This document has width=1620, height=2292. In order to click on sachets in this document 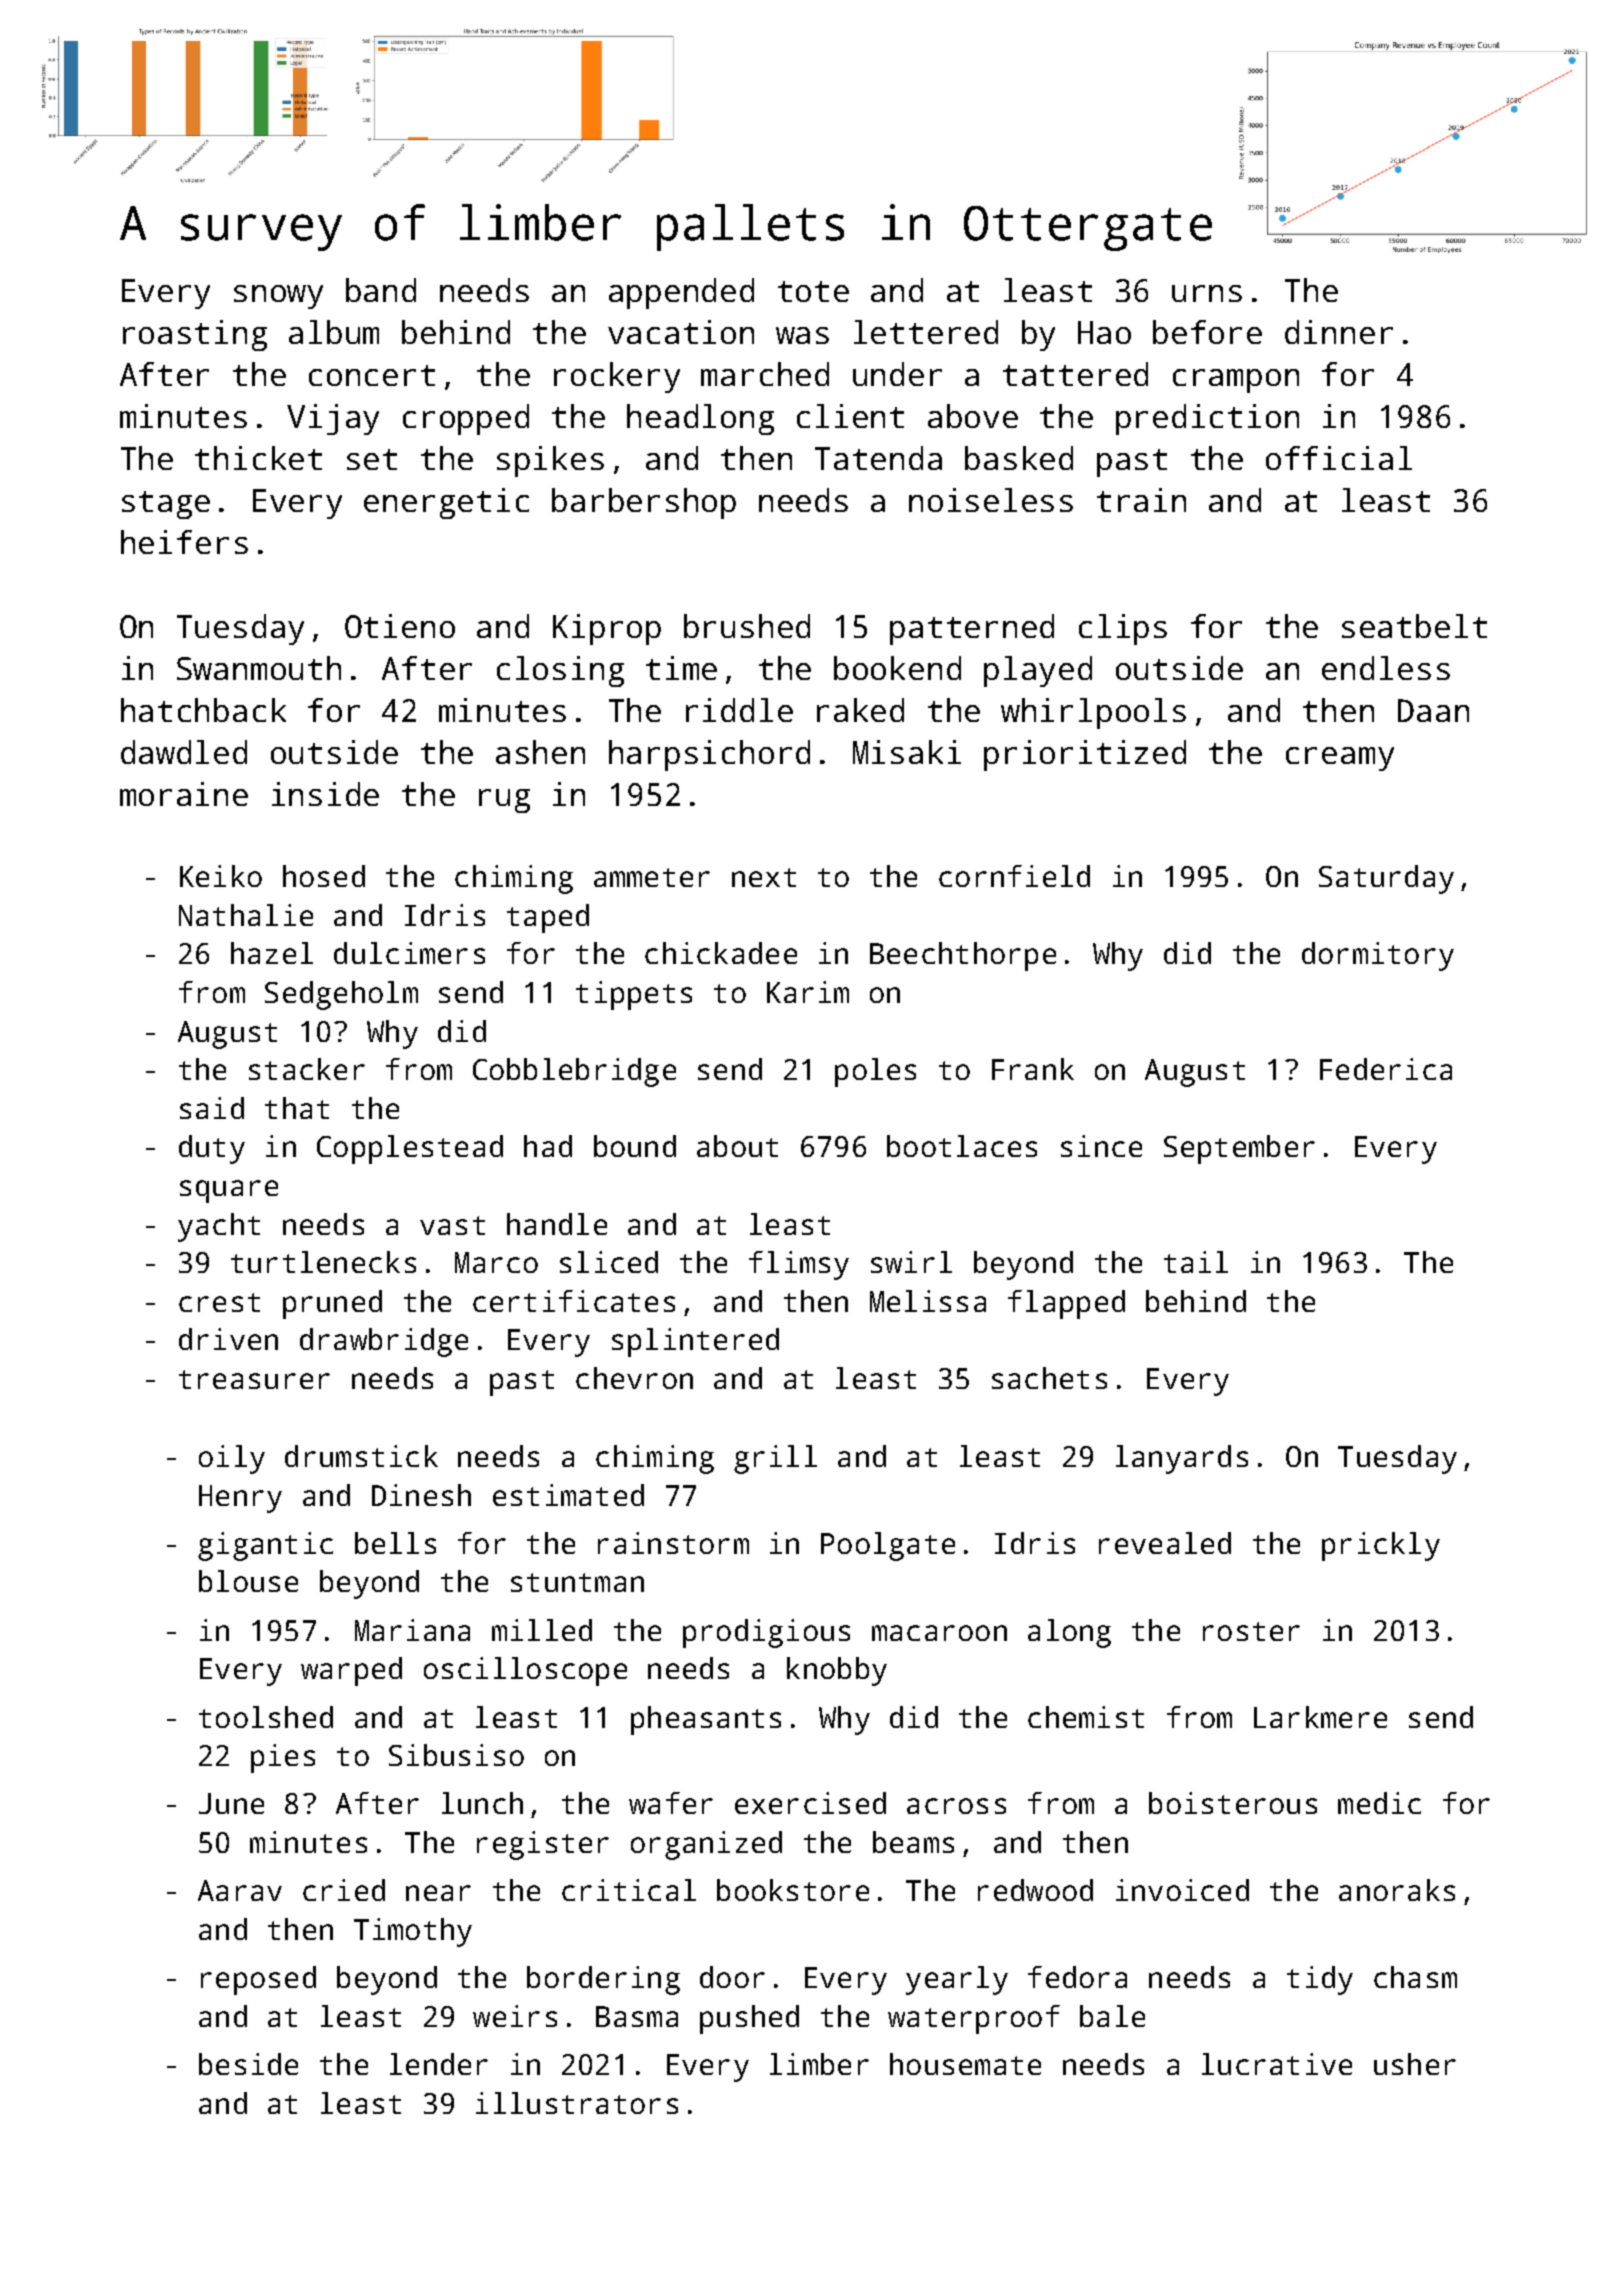, I will do `click(1049, 1378)`.
